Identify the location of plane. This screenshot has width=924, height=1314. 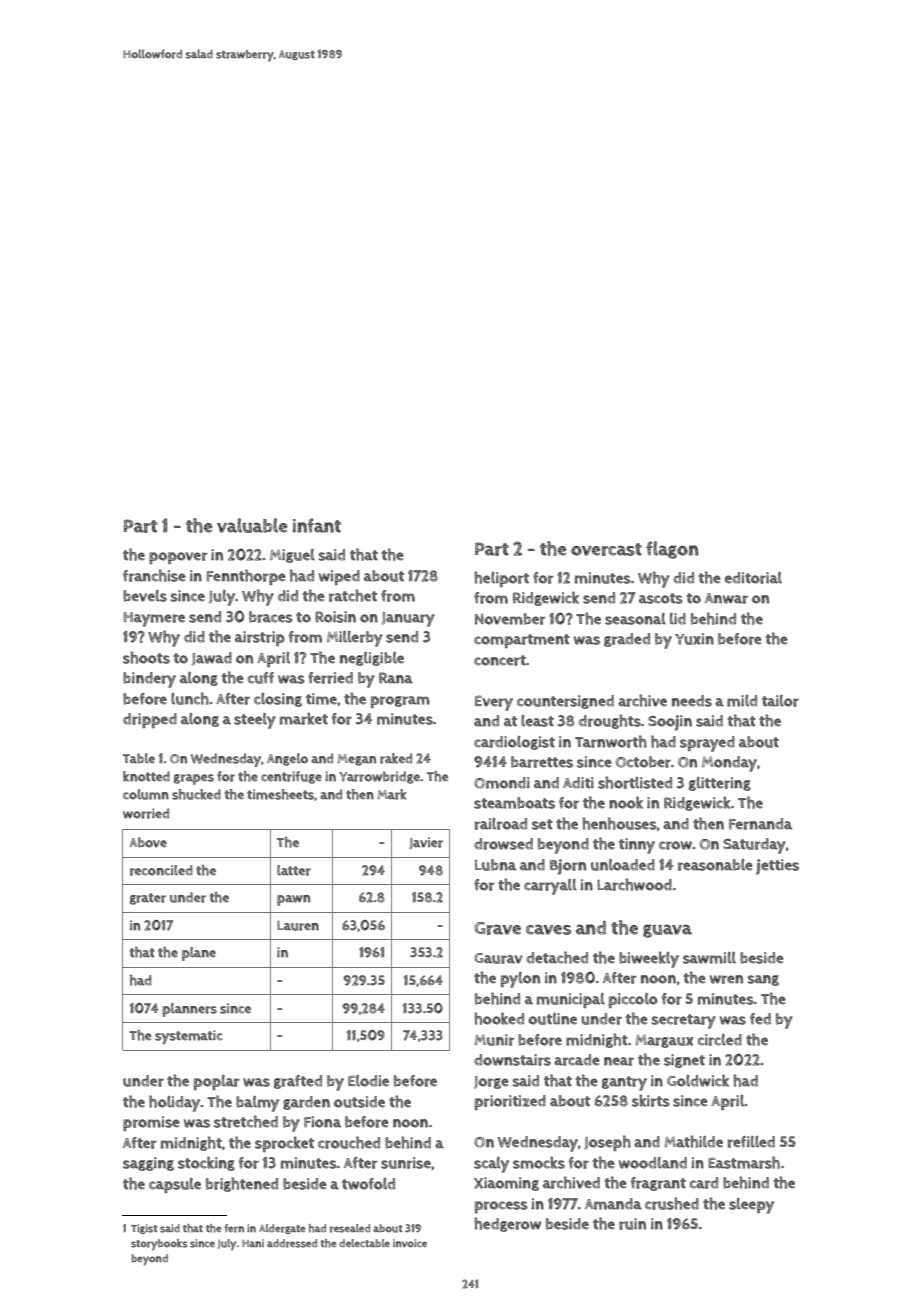
(199, 954).
